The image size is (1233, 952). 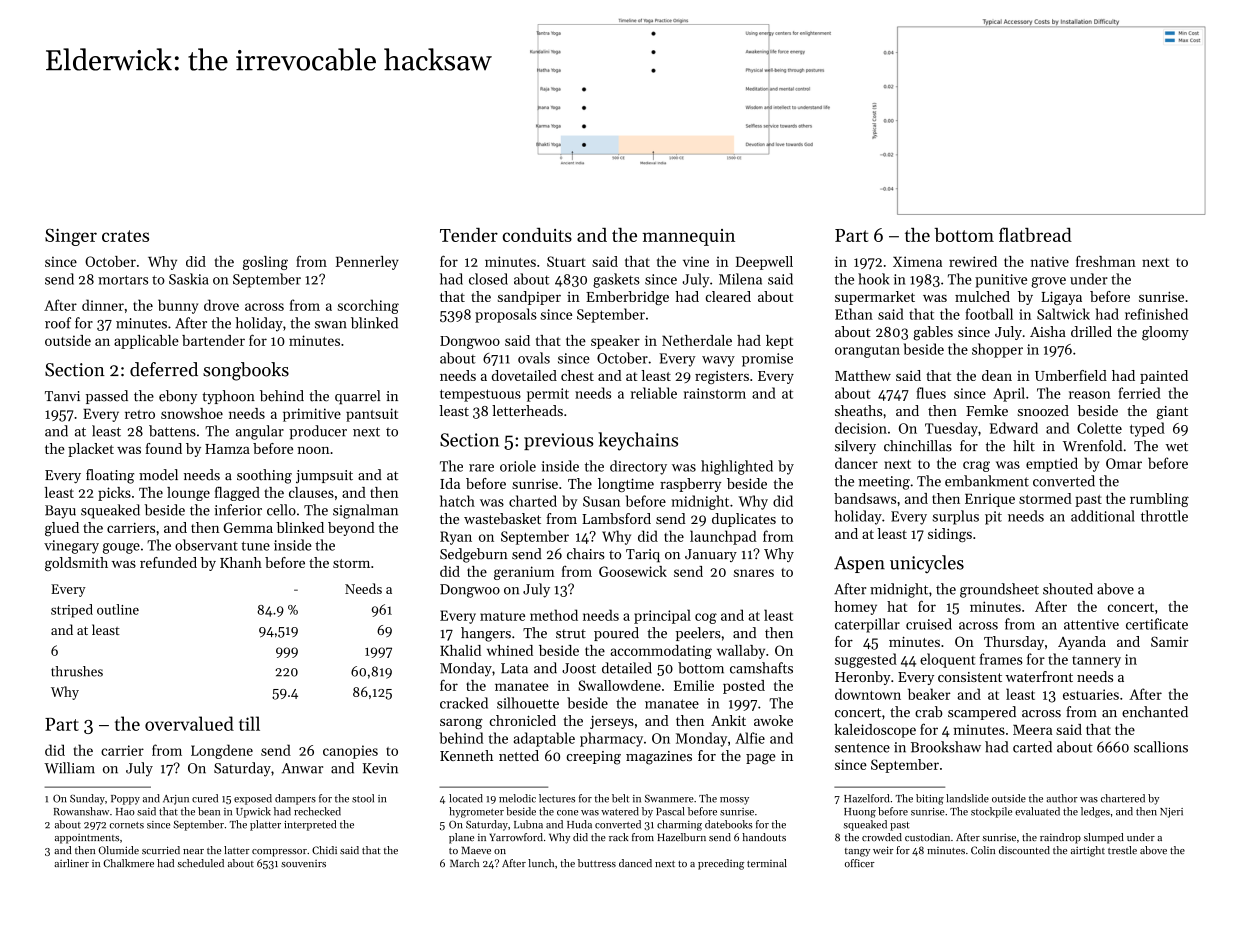 I want to click on eloquent, so click(x=947, y=660).
